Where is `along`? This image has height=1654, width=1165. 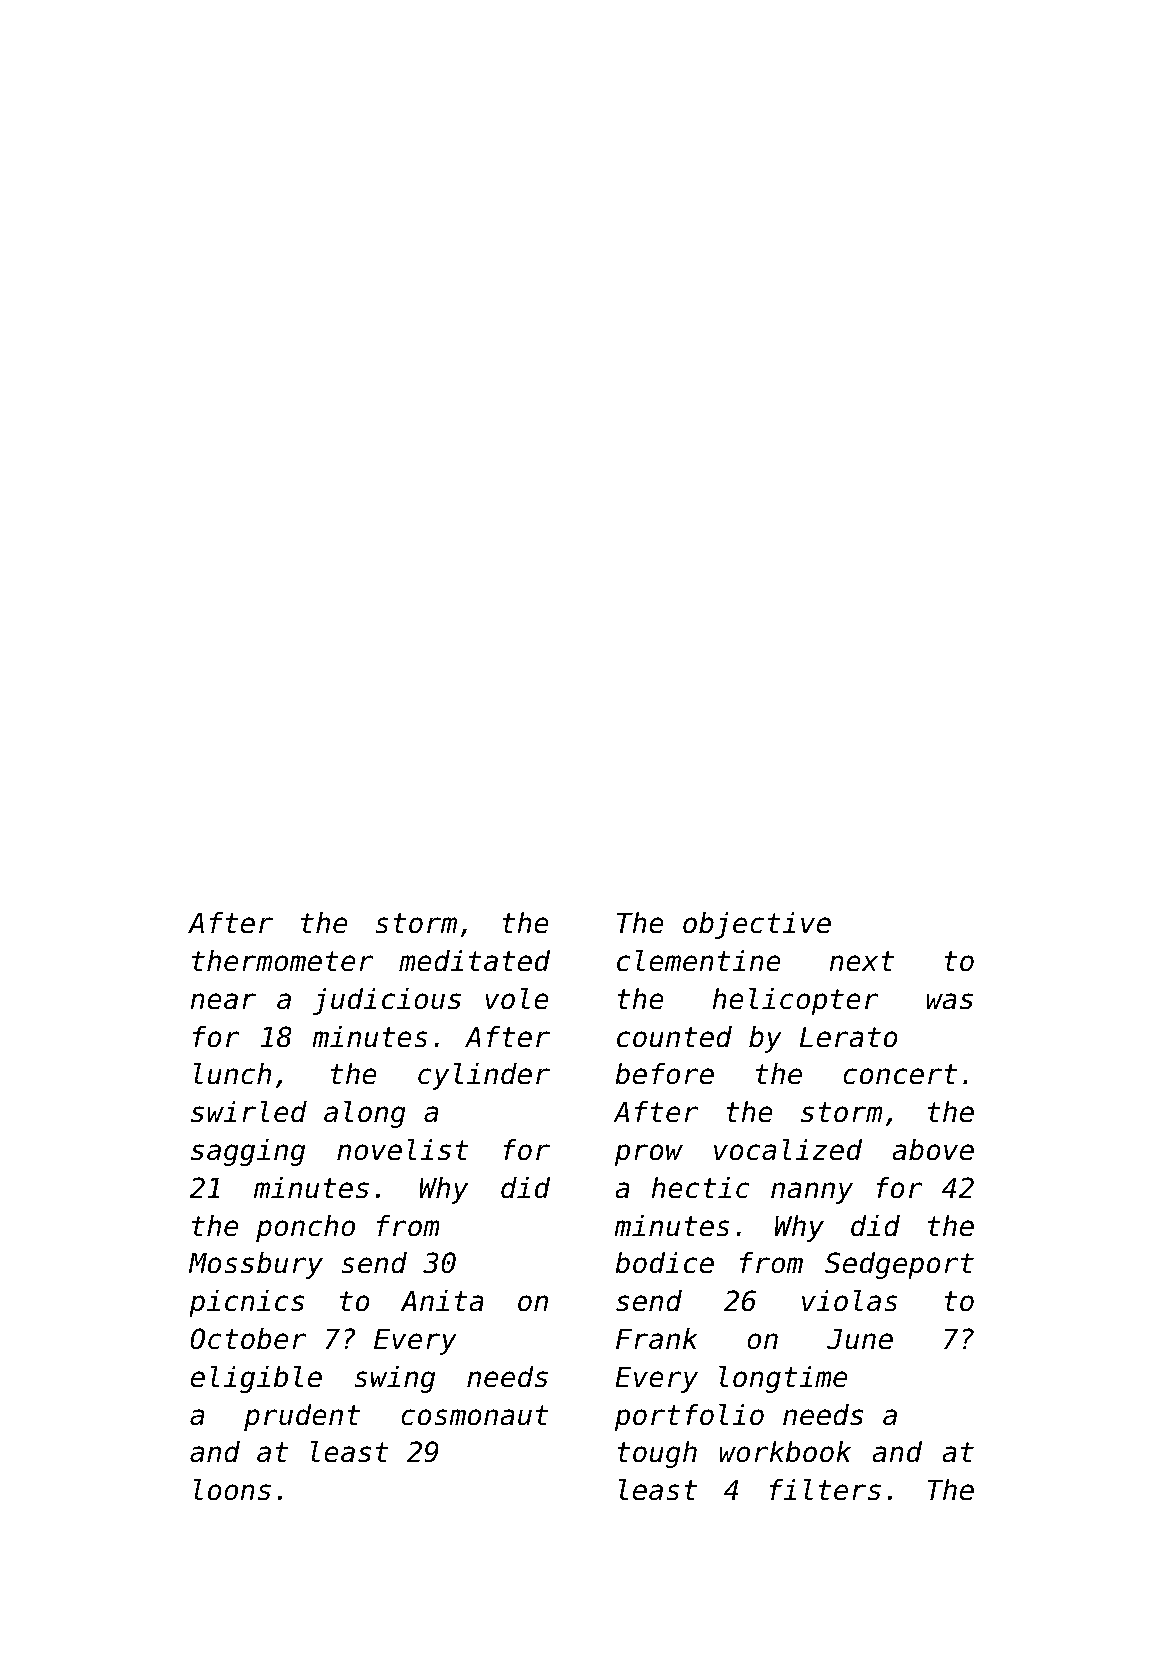
along is located at coordinates (365, 1114).
